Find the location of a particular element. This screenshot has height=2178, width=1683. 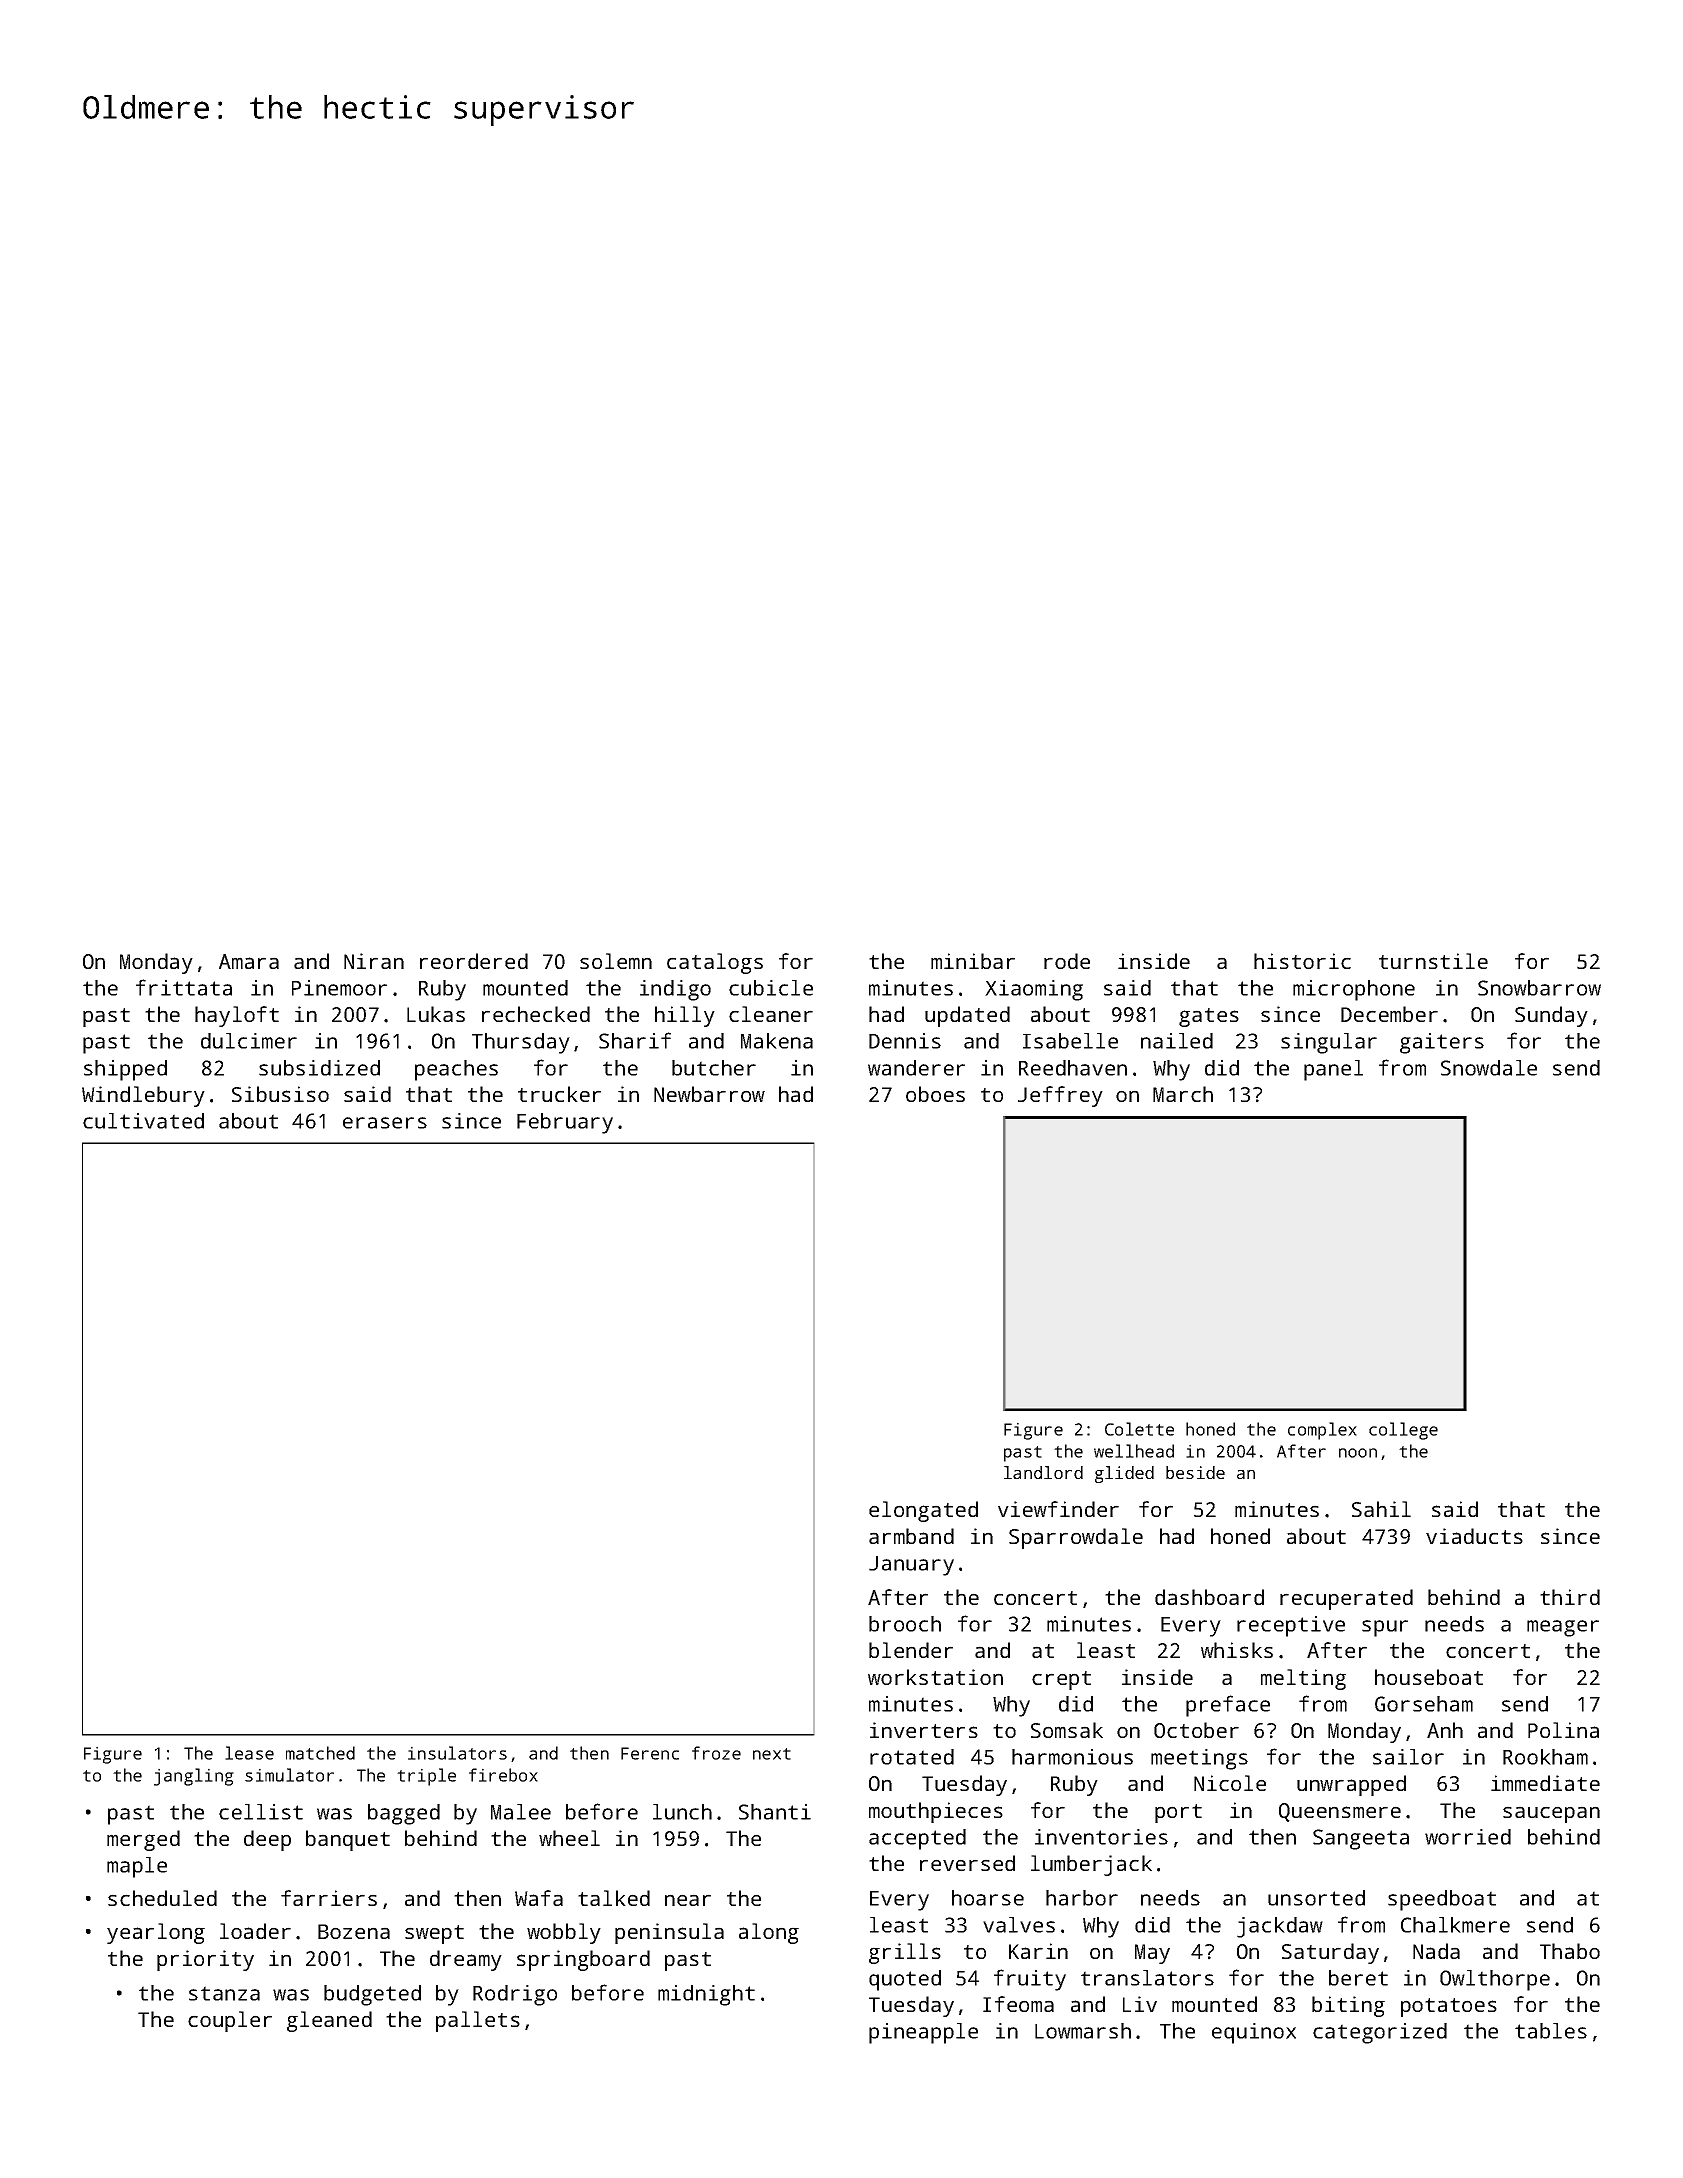

erasers is located at coordinates (385, 1123).
